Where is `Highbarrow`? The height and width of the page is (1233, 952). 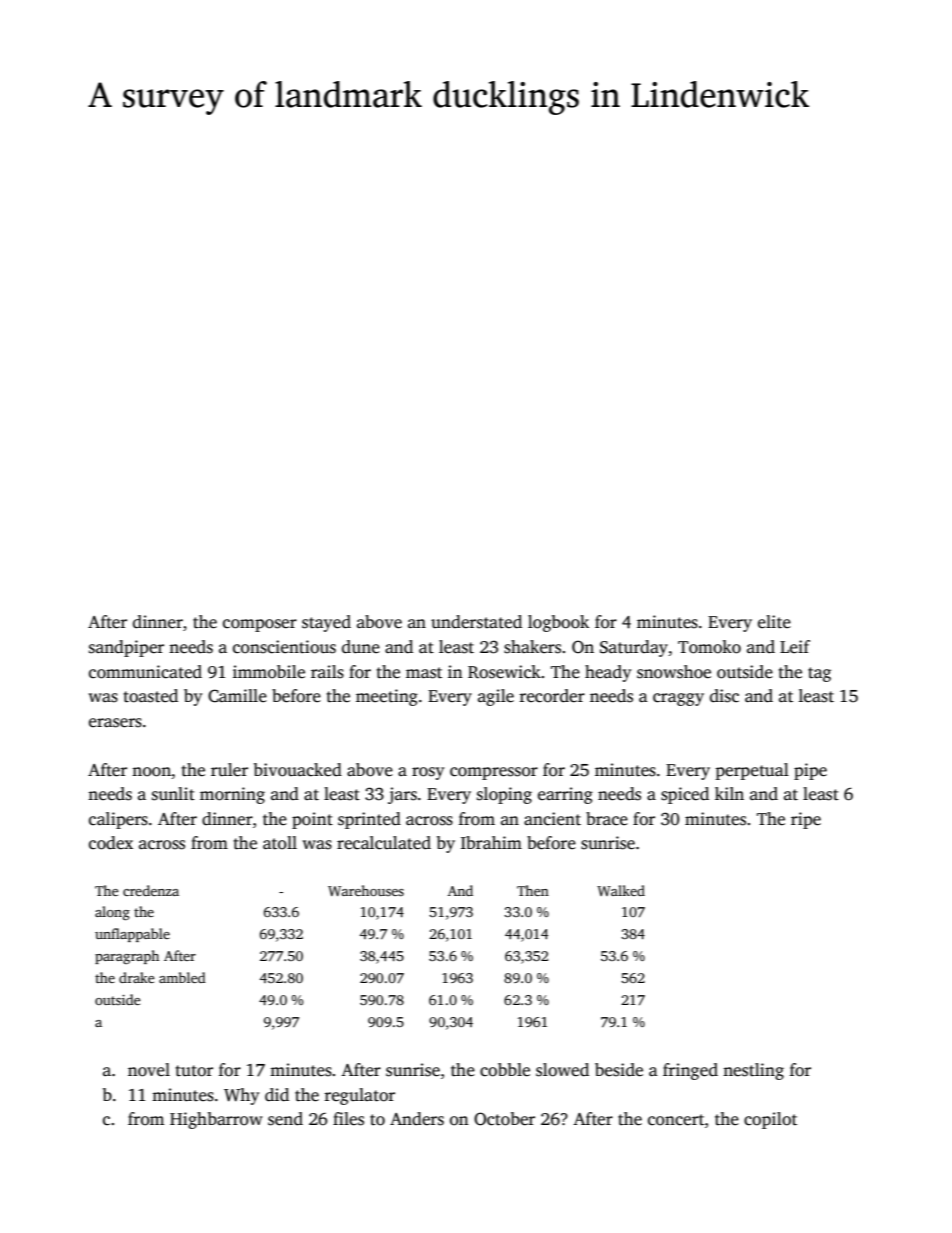
Highbarrow is located at coordinates (216, 1120).
